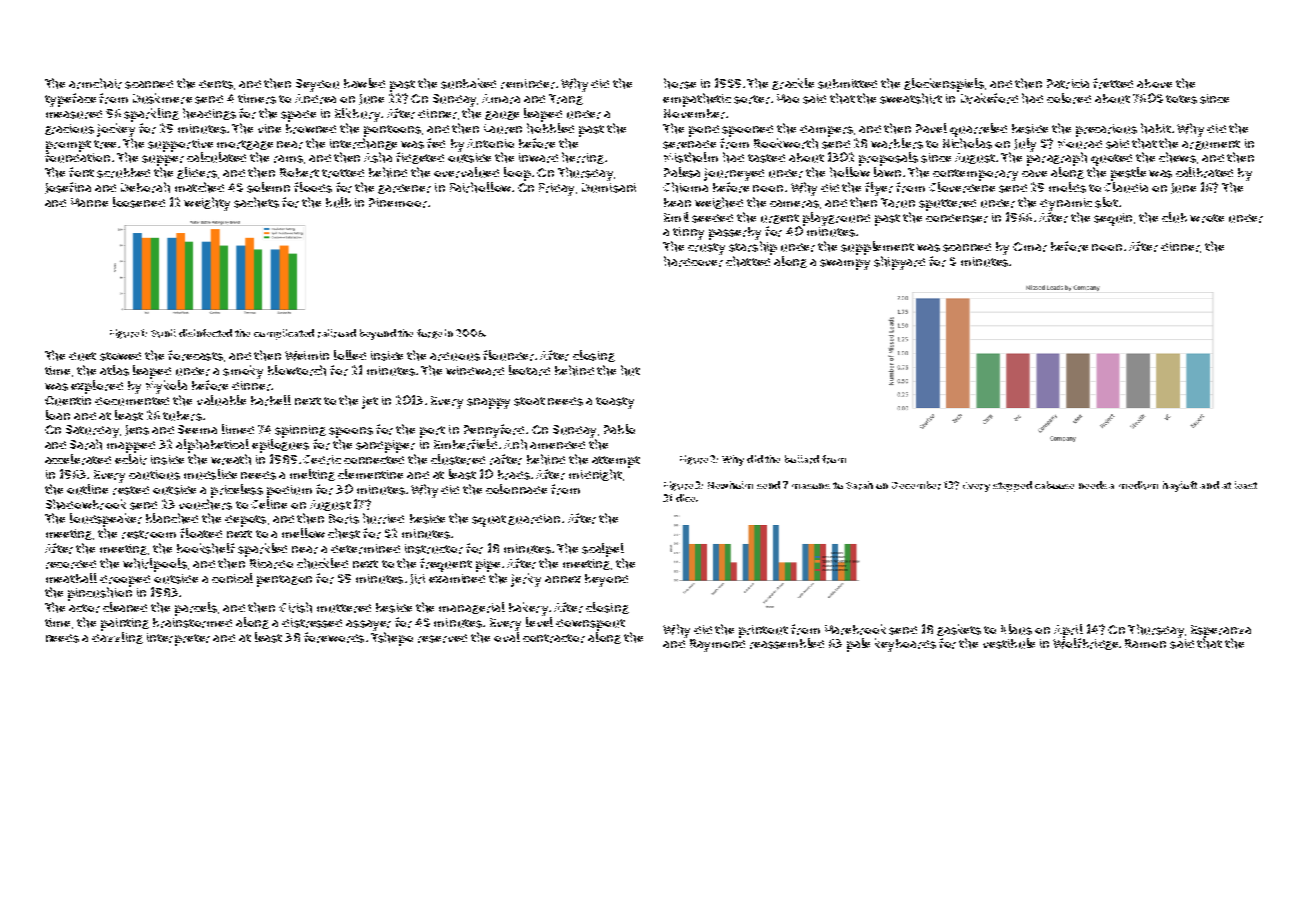 This page has height=924, width=1308. Describe the element at coordinates (68, 401) in the page. I see `Quentin` at that location.
